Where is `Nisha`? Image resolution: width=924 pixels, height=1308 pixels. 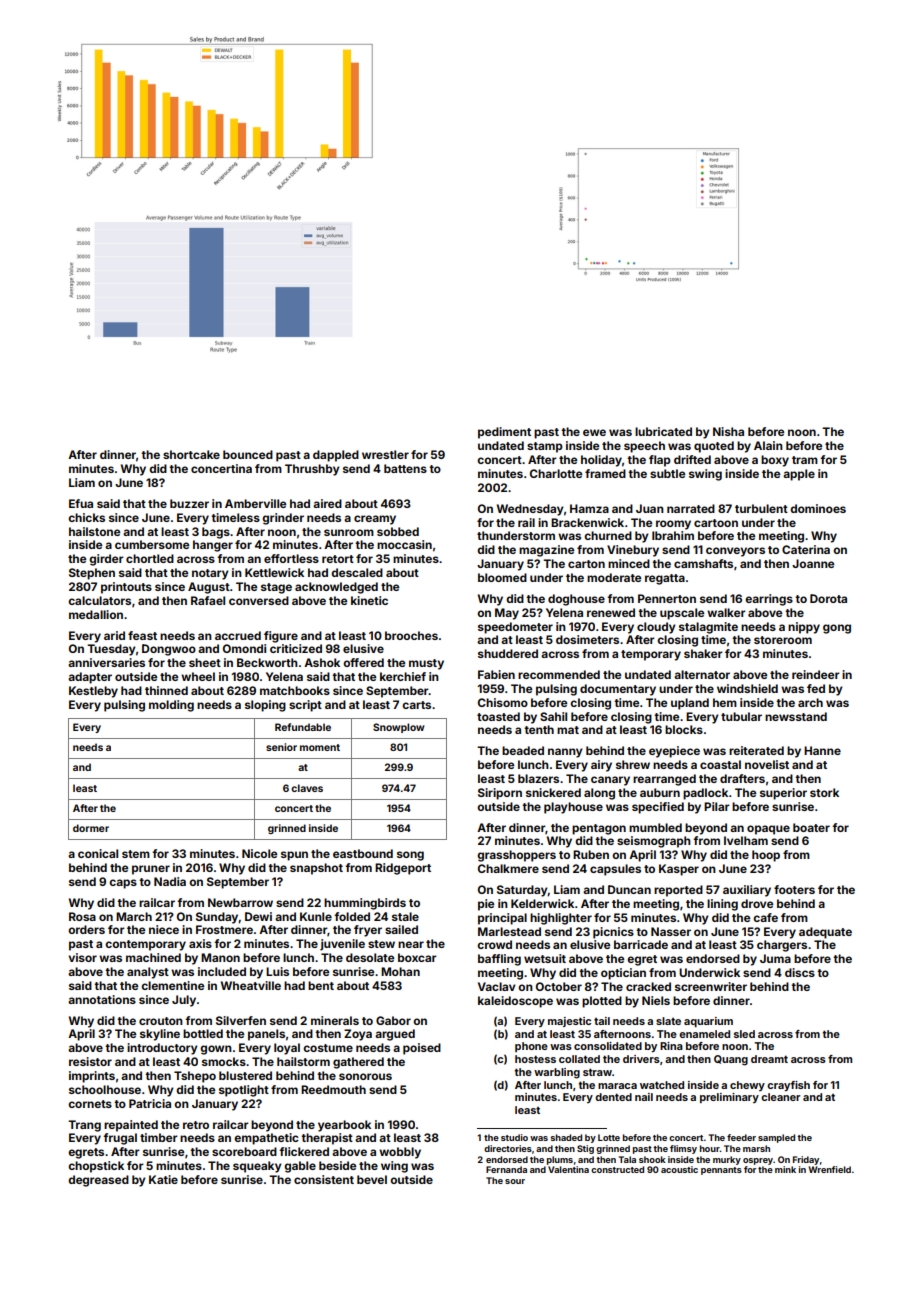 Nisha is located at coordinates (728, 431).
